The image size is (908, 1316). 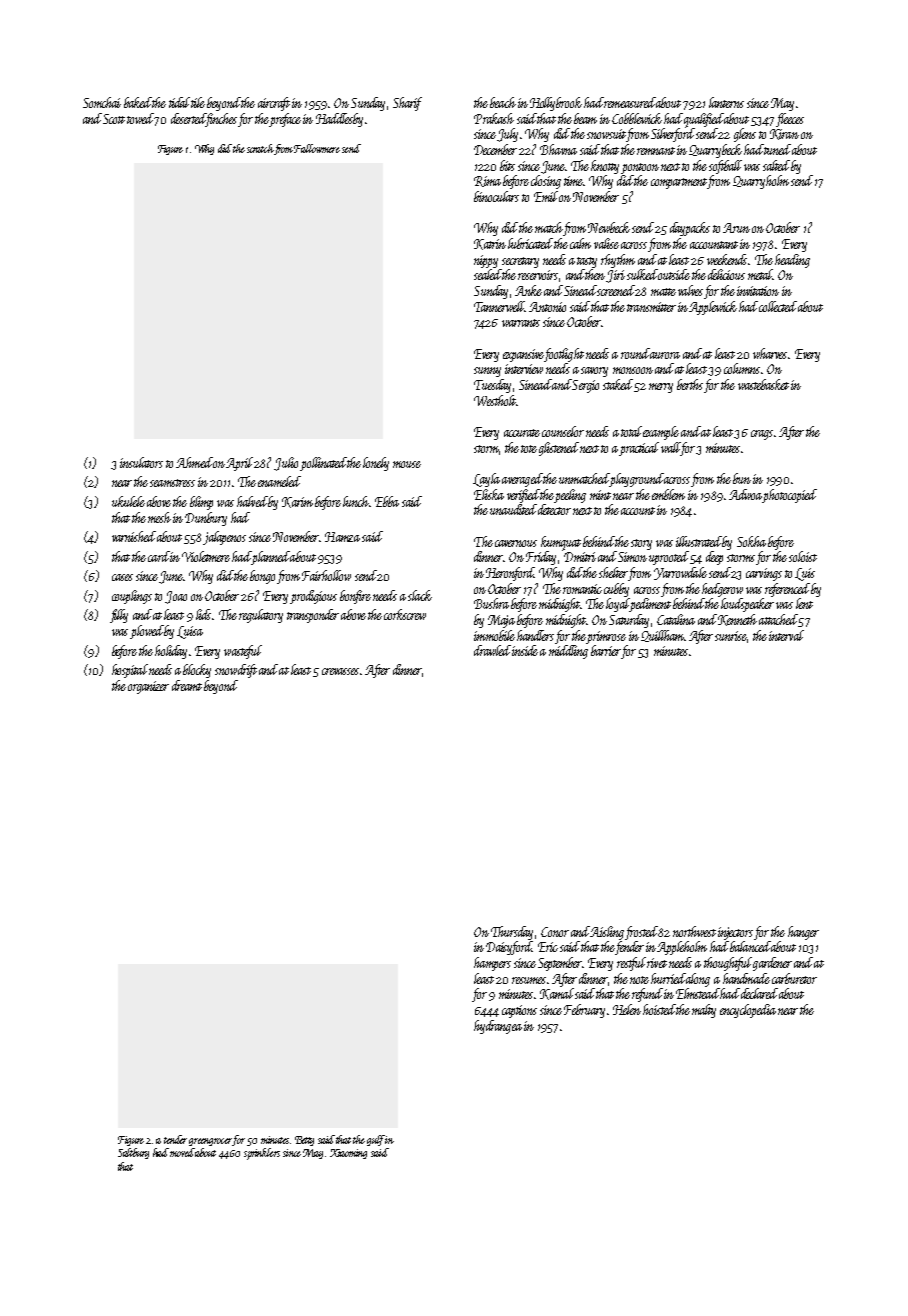 I want to click on lunch, so click(x=356, y=501).
